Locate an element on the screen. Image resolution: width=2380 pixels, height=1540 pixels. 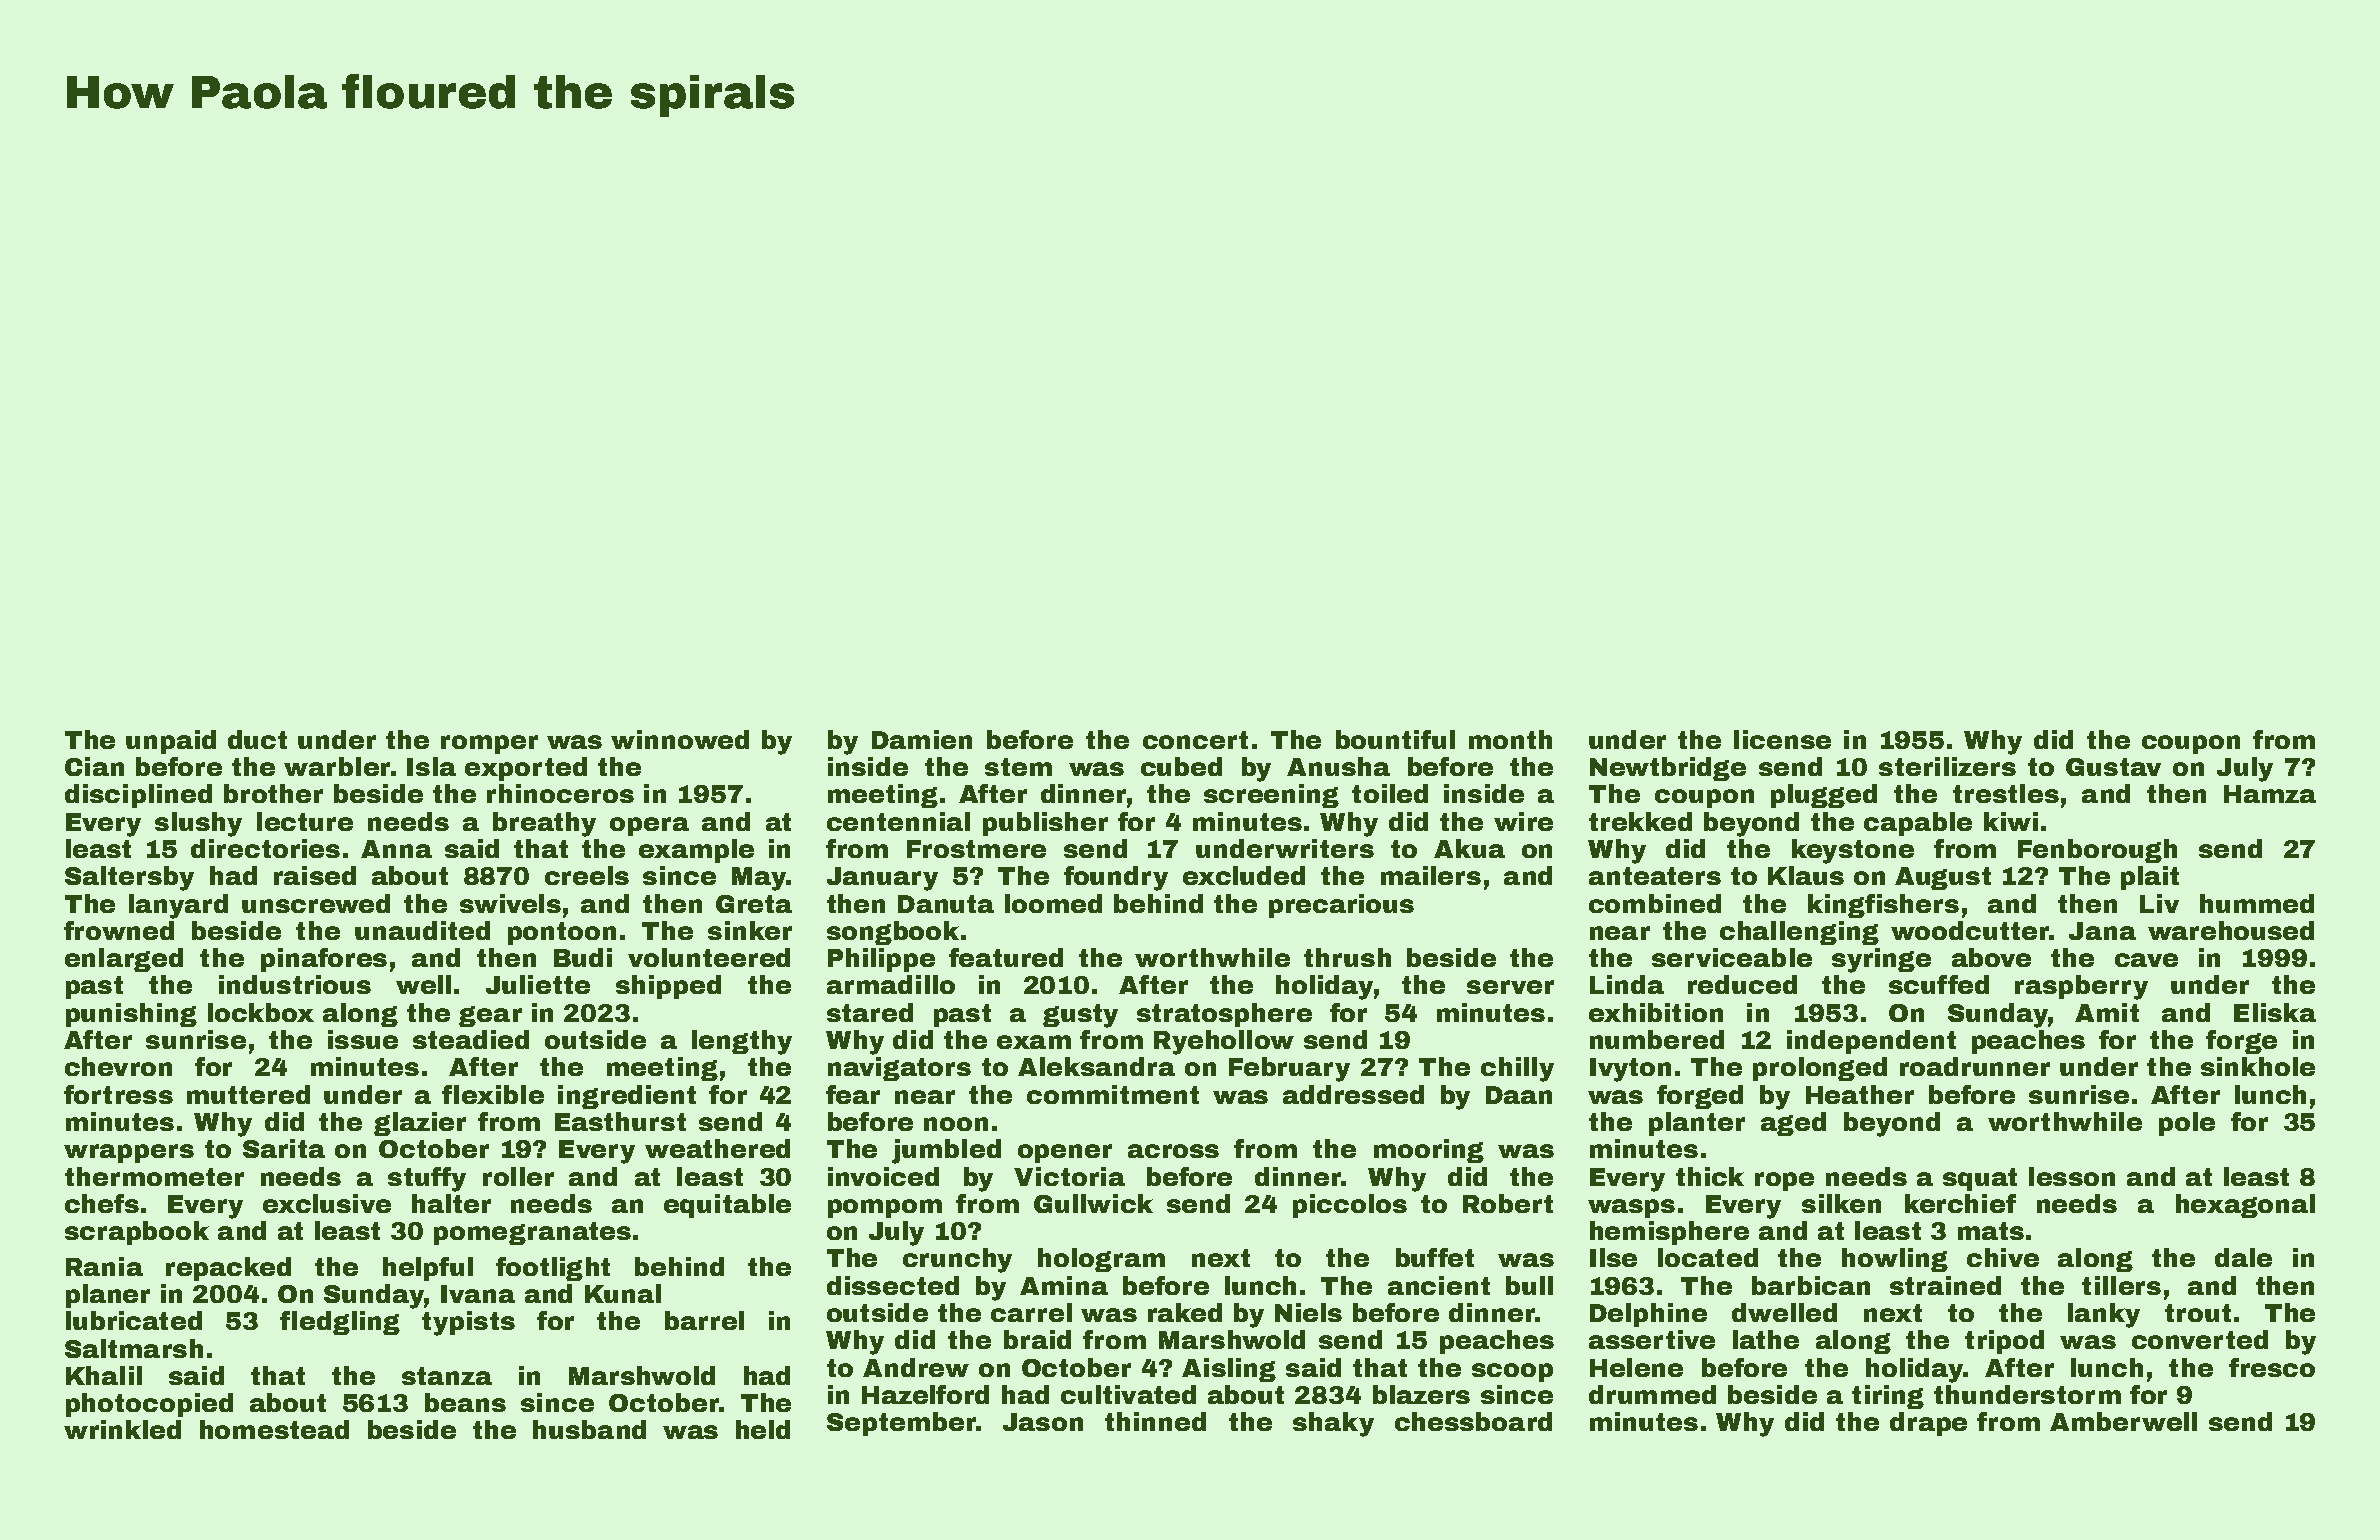
sinkhole is located at coordinates (2258, 1066).
